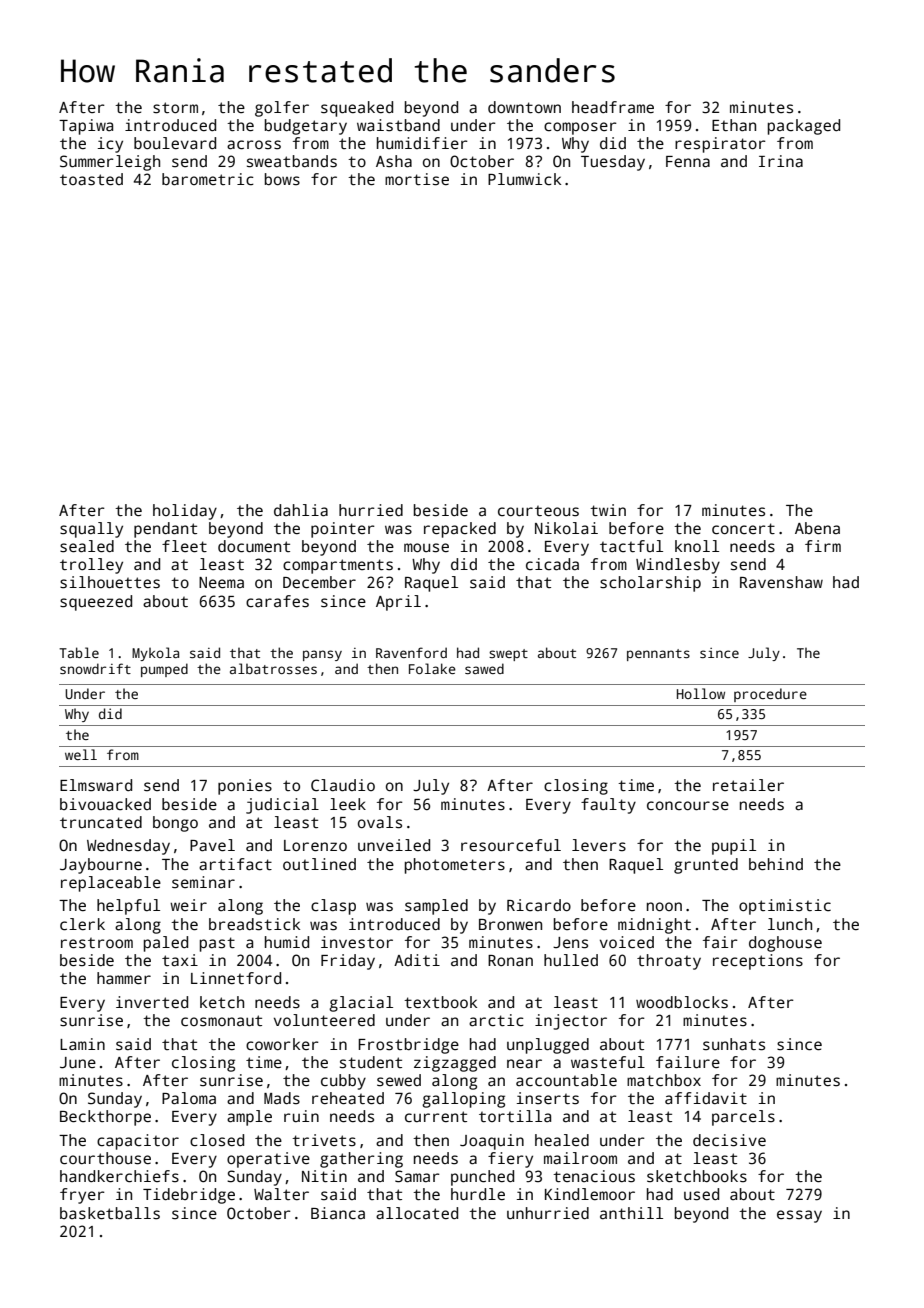 The width and height of the image is (924, 1308). What do you see at coordinates (678, 566) in the image?
I see `Windlesby` at bounding box center [678, 566].
